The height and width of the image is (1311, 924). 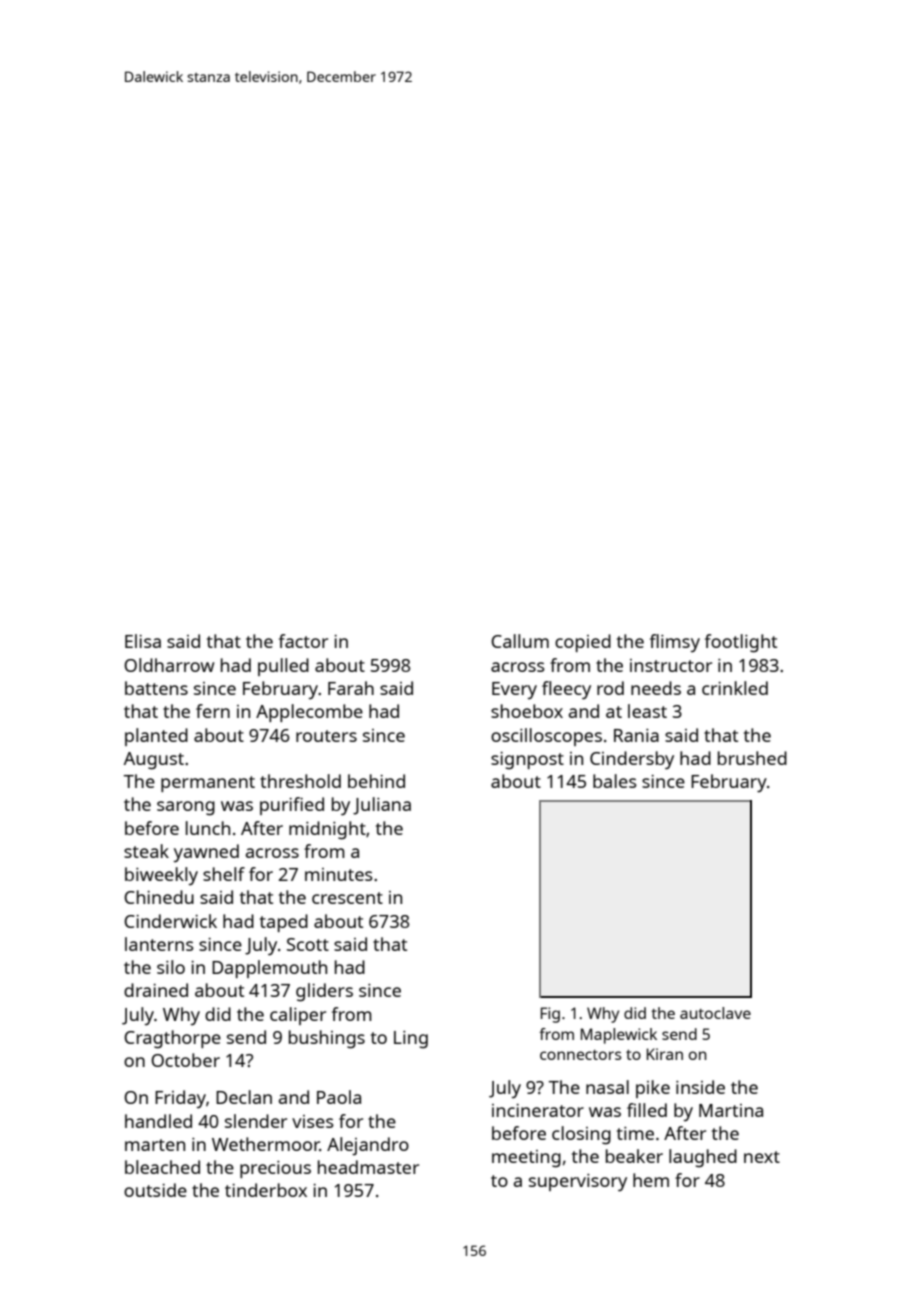 What do you see at coordinates (665, 1054) in the image?
I see `Kiran` at bounding box center [665, 1054].
